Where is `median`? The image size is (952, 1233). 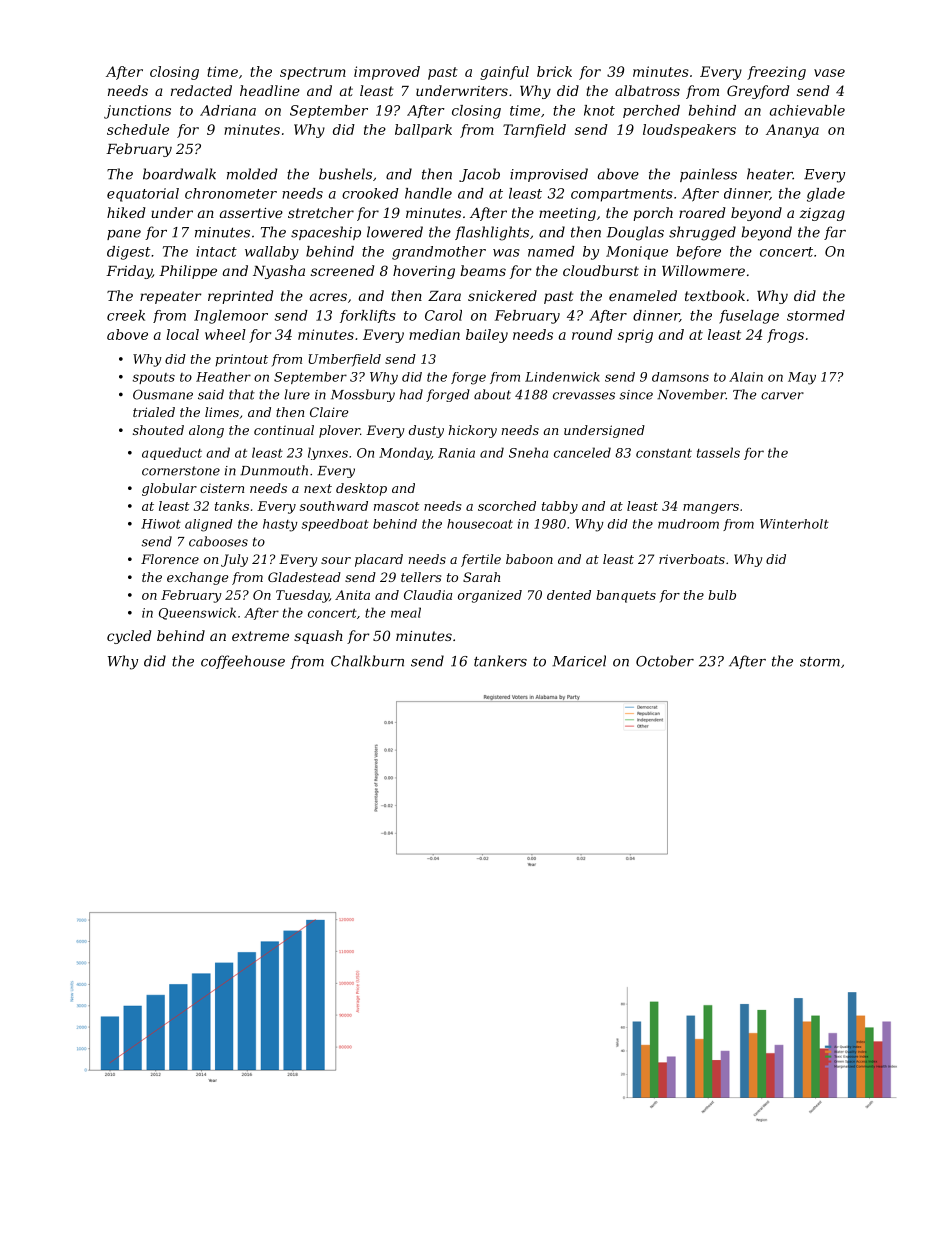
median is located at coordinates (434, 334).
